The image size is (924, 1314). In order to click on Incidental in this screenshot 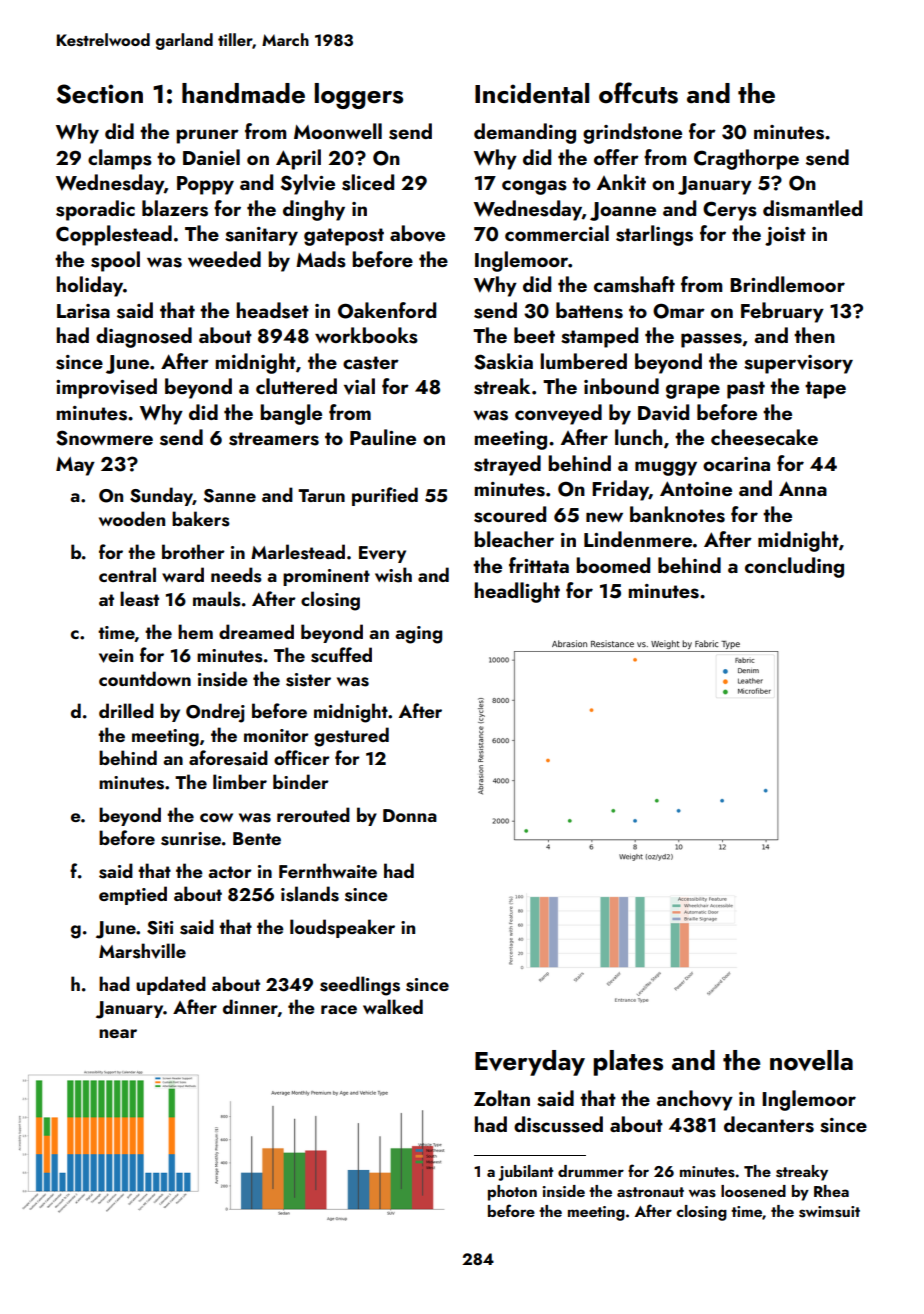, I will do `click(532, 93)`.
